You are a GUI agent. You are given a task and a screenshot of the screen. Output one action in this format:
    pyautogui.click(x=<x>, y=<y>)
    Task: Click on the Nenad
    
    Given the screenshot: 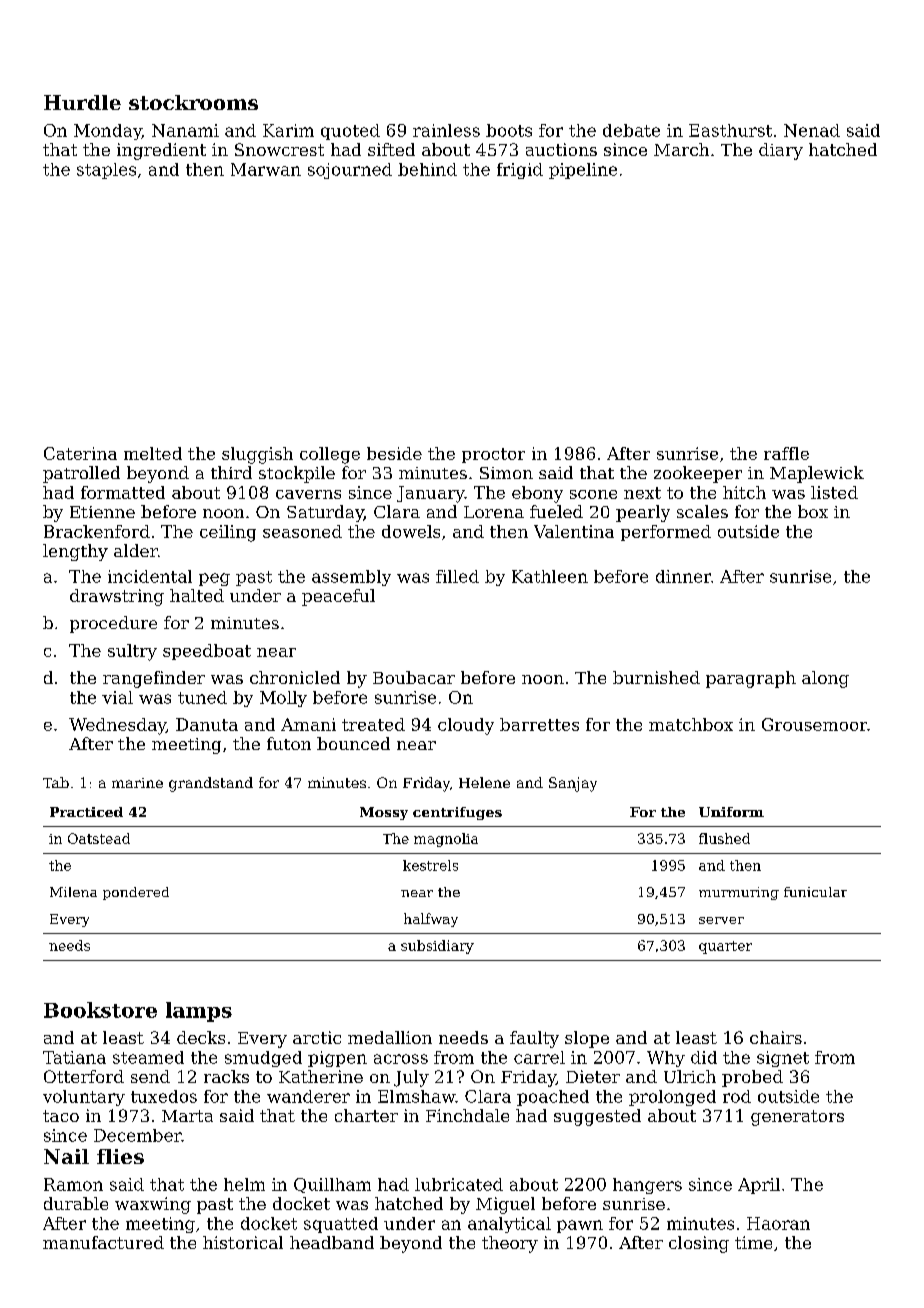 What is the action you would take?
    pyautogui.click(x=812, y=130)
